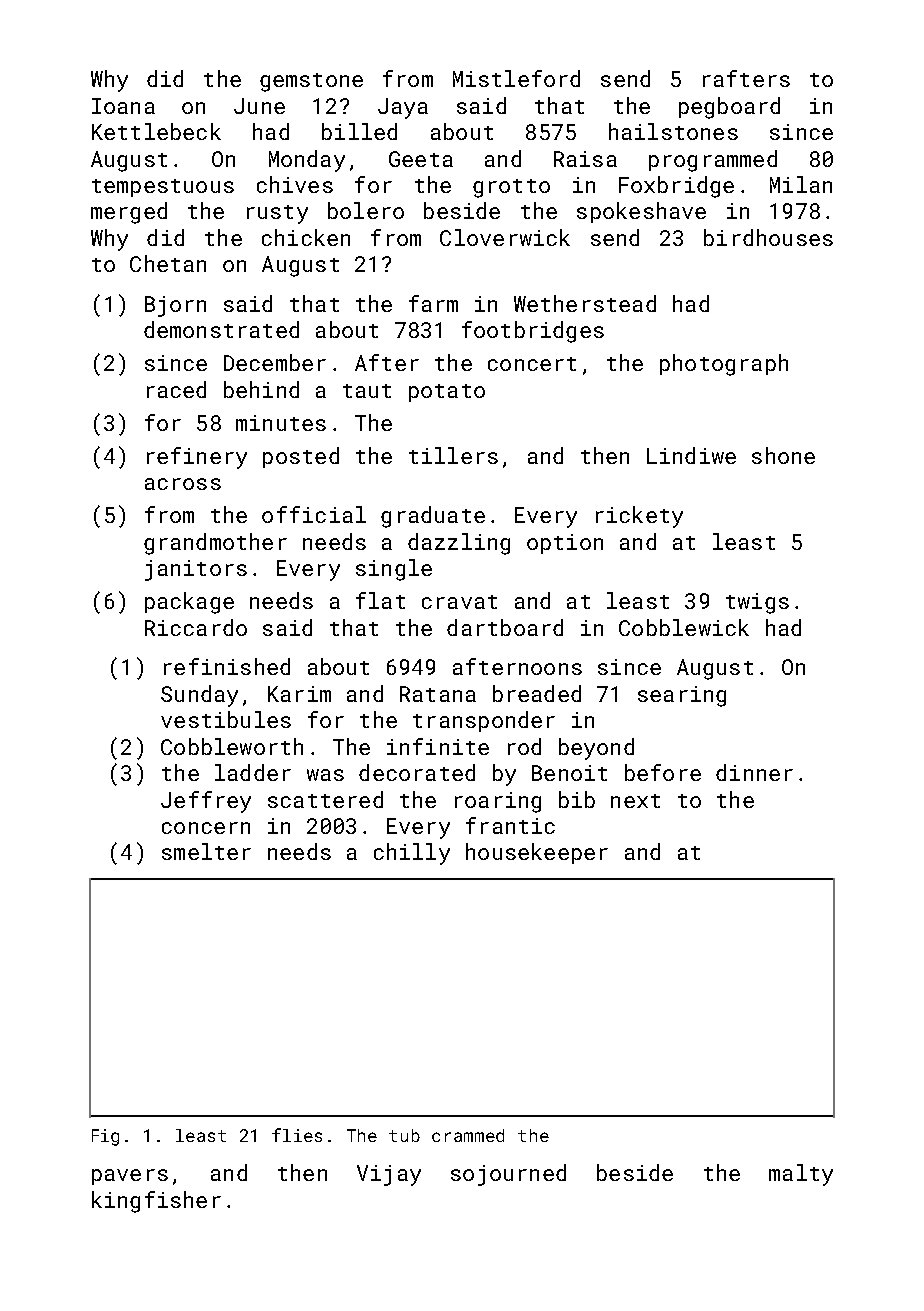 Image resolution: width=924 pixels, height=1311 pixels. What do you see at coordinates (168, 263) in the screenshot?
I see `Chetan` at bounding box center [168, 263].
